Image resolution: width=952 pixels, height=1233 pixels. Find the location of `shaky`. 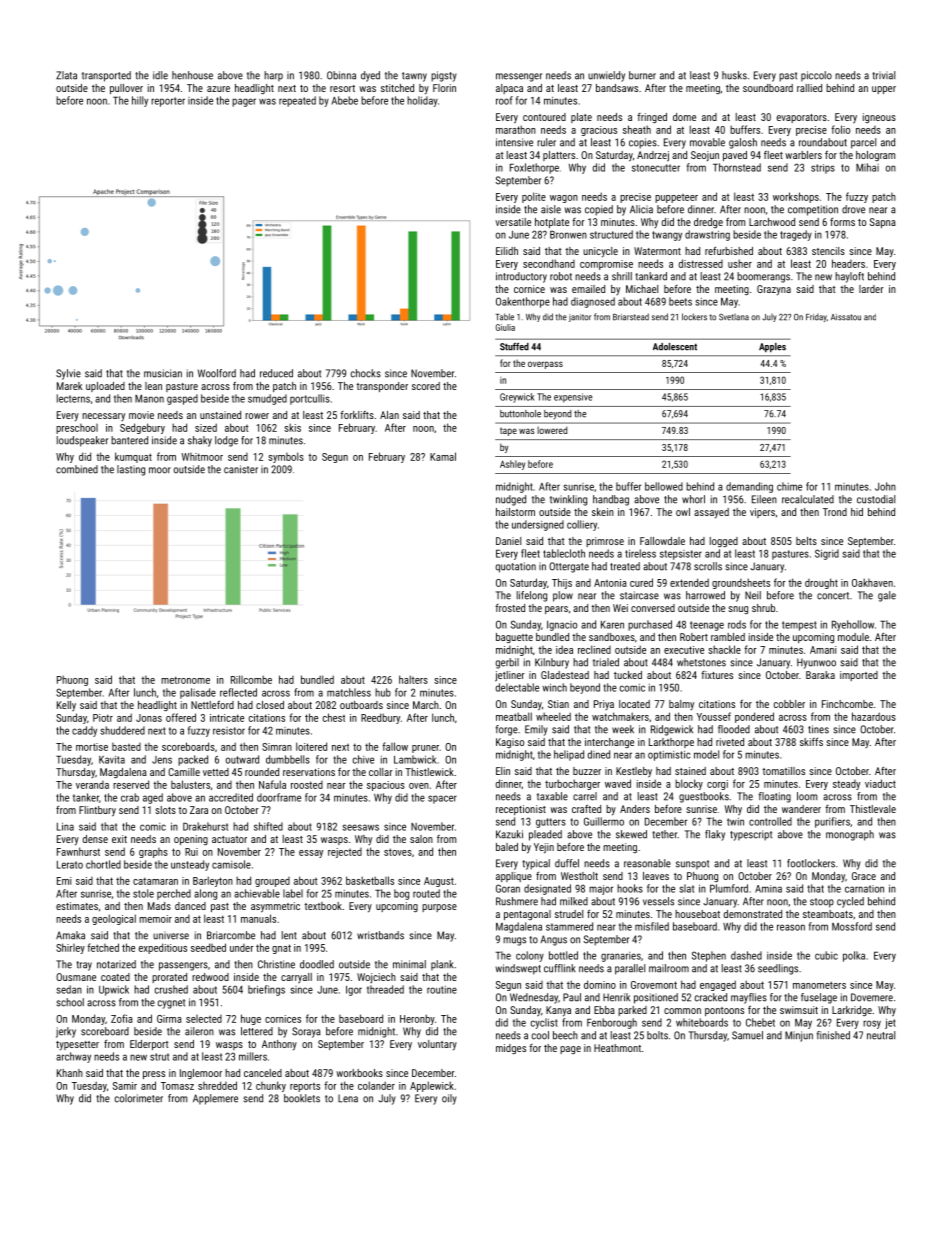

shaky is located at coordinates (200, 441).
